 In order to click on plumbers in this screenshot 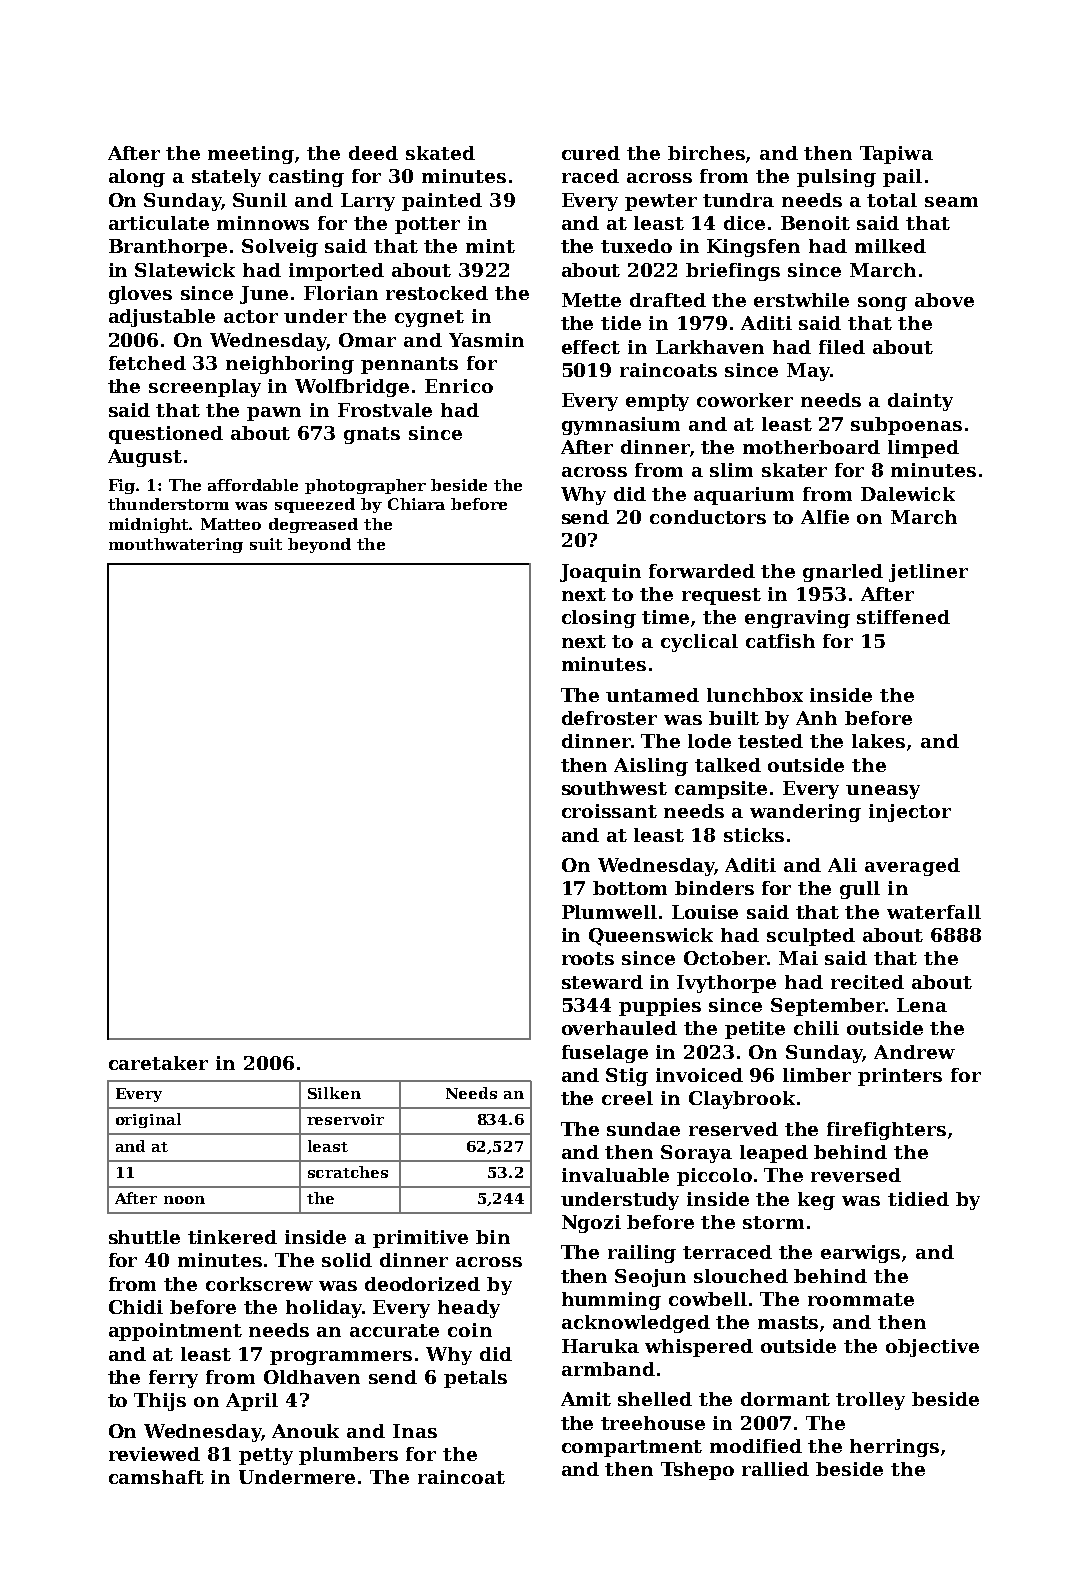, I will do `click(348, 1456)`.
